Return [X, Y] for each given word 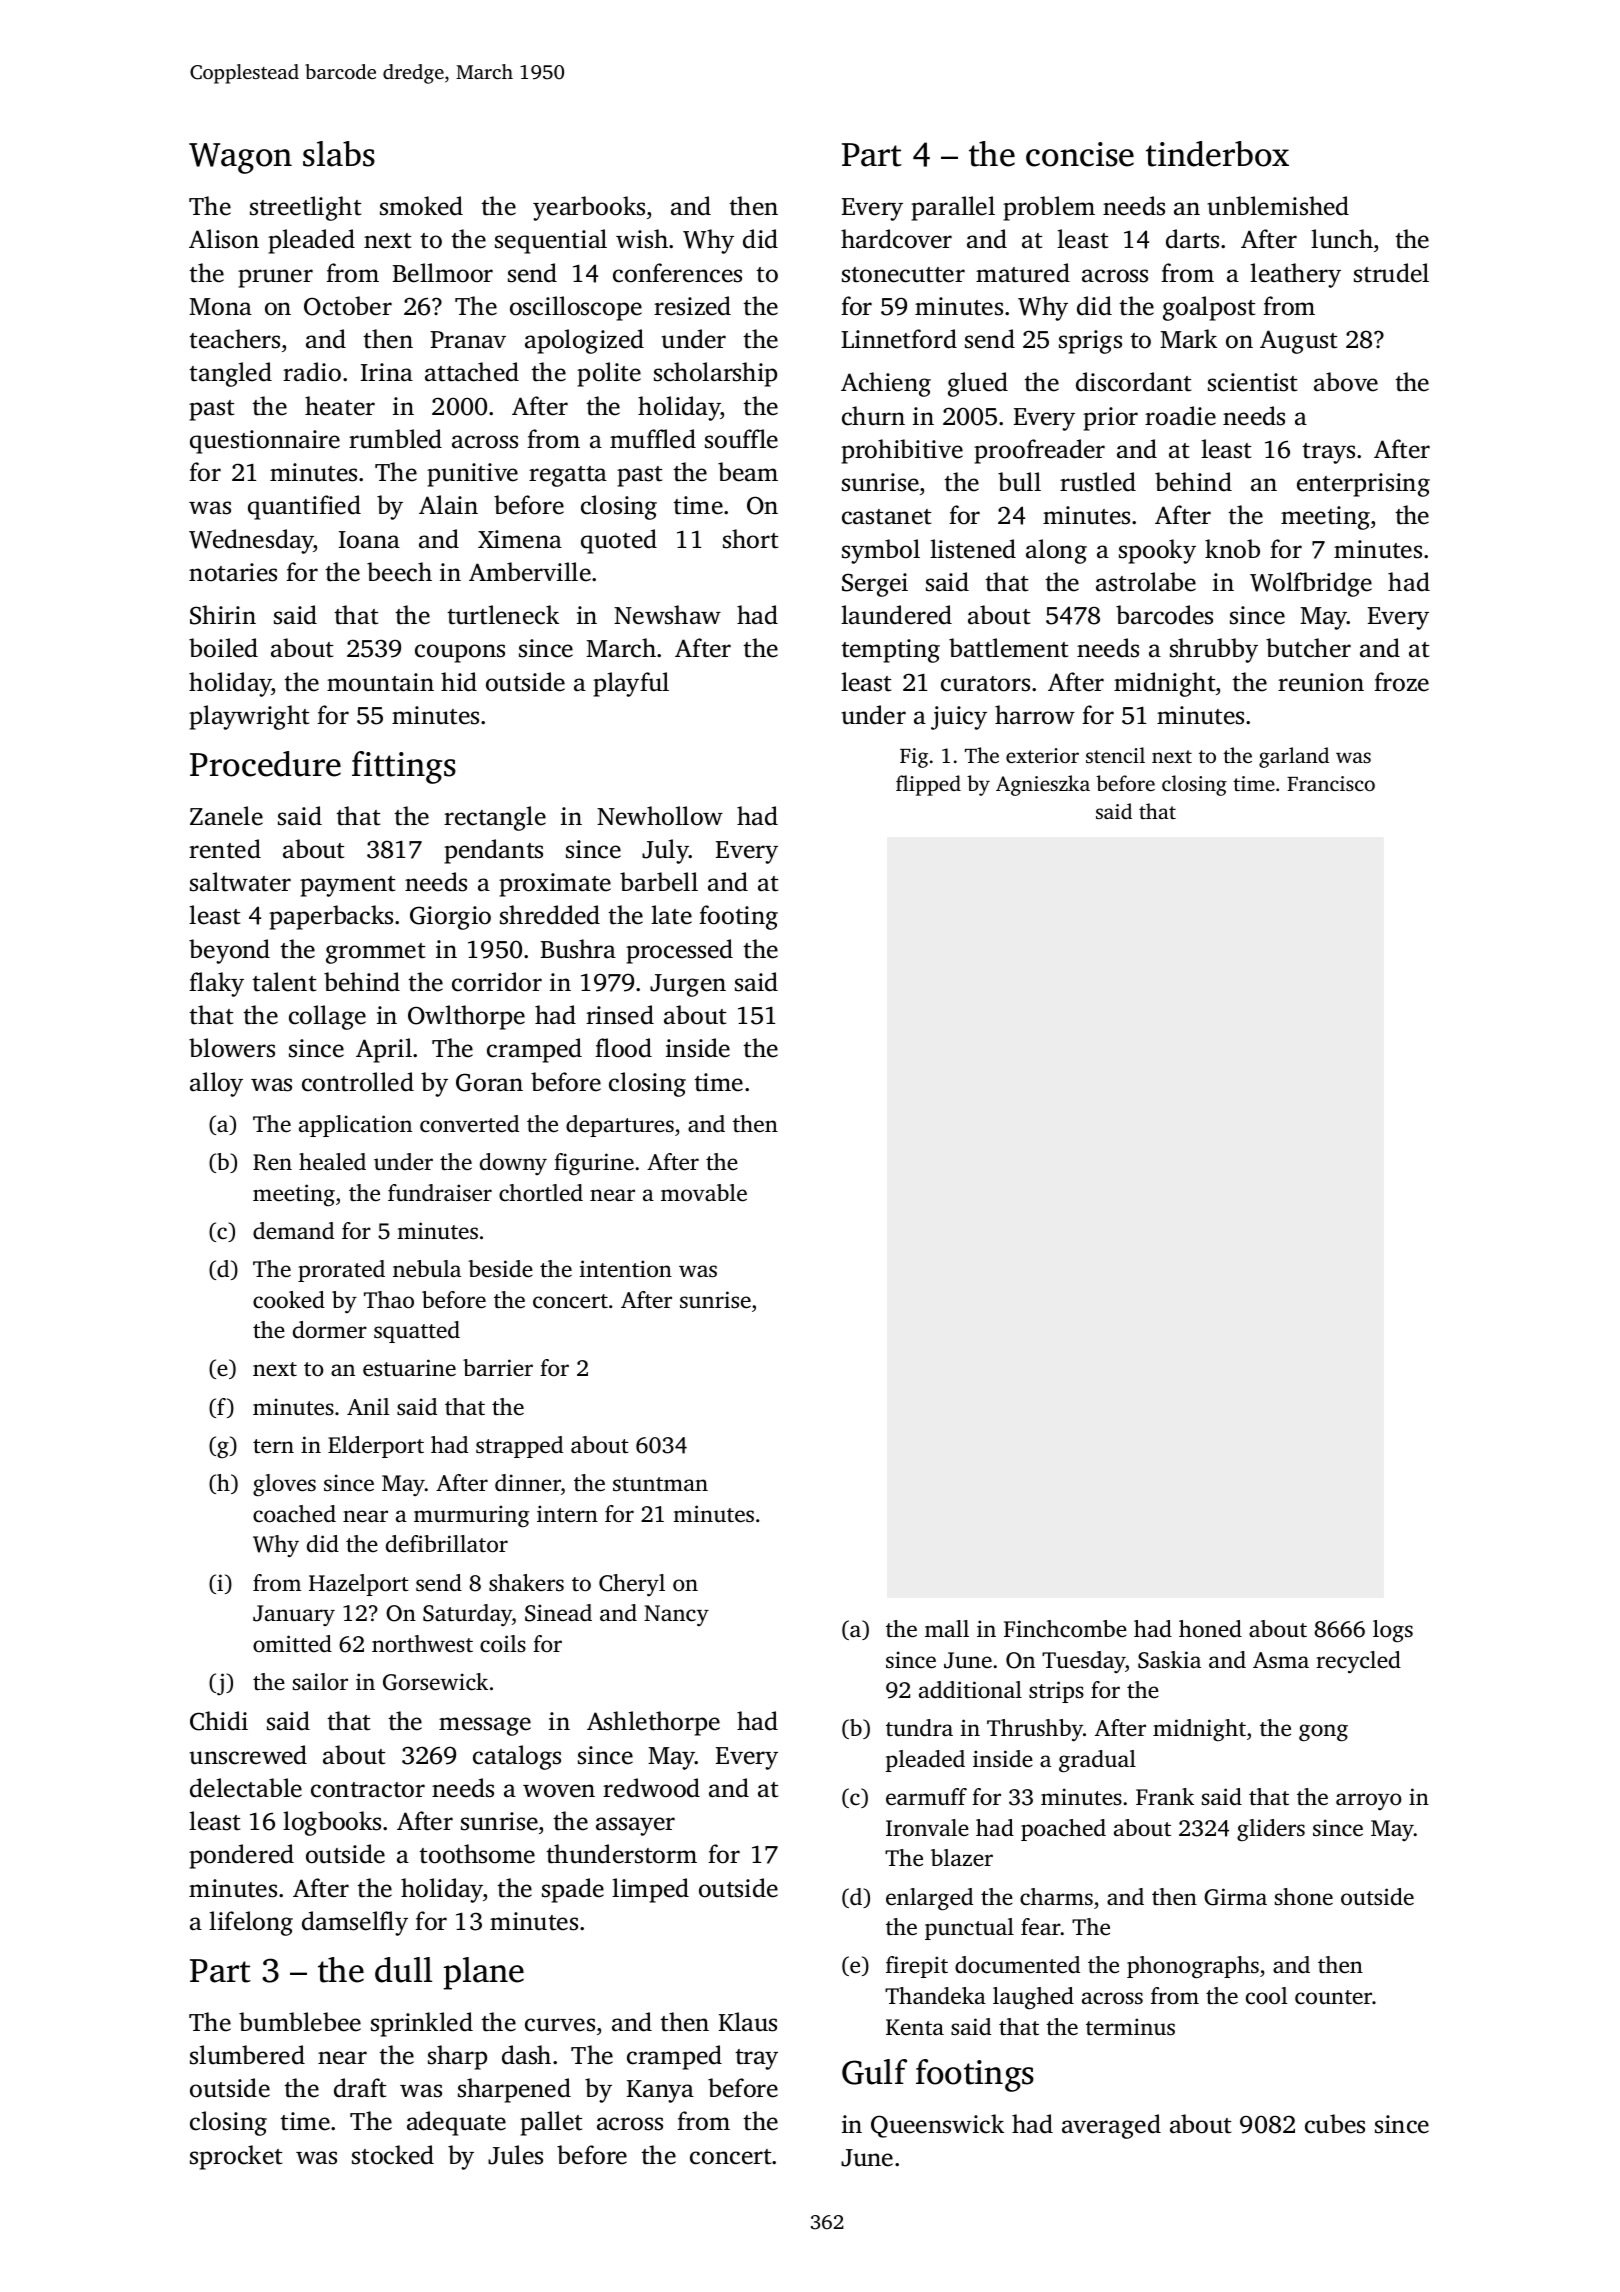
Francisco [1331, 783]
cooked [289, 1299]
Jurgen [688, 985]
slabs [339, 154]
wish [642, 239]
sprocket [236, 2157]
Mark [1188, 339]
